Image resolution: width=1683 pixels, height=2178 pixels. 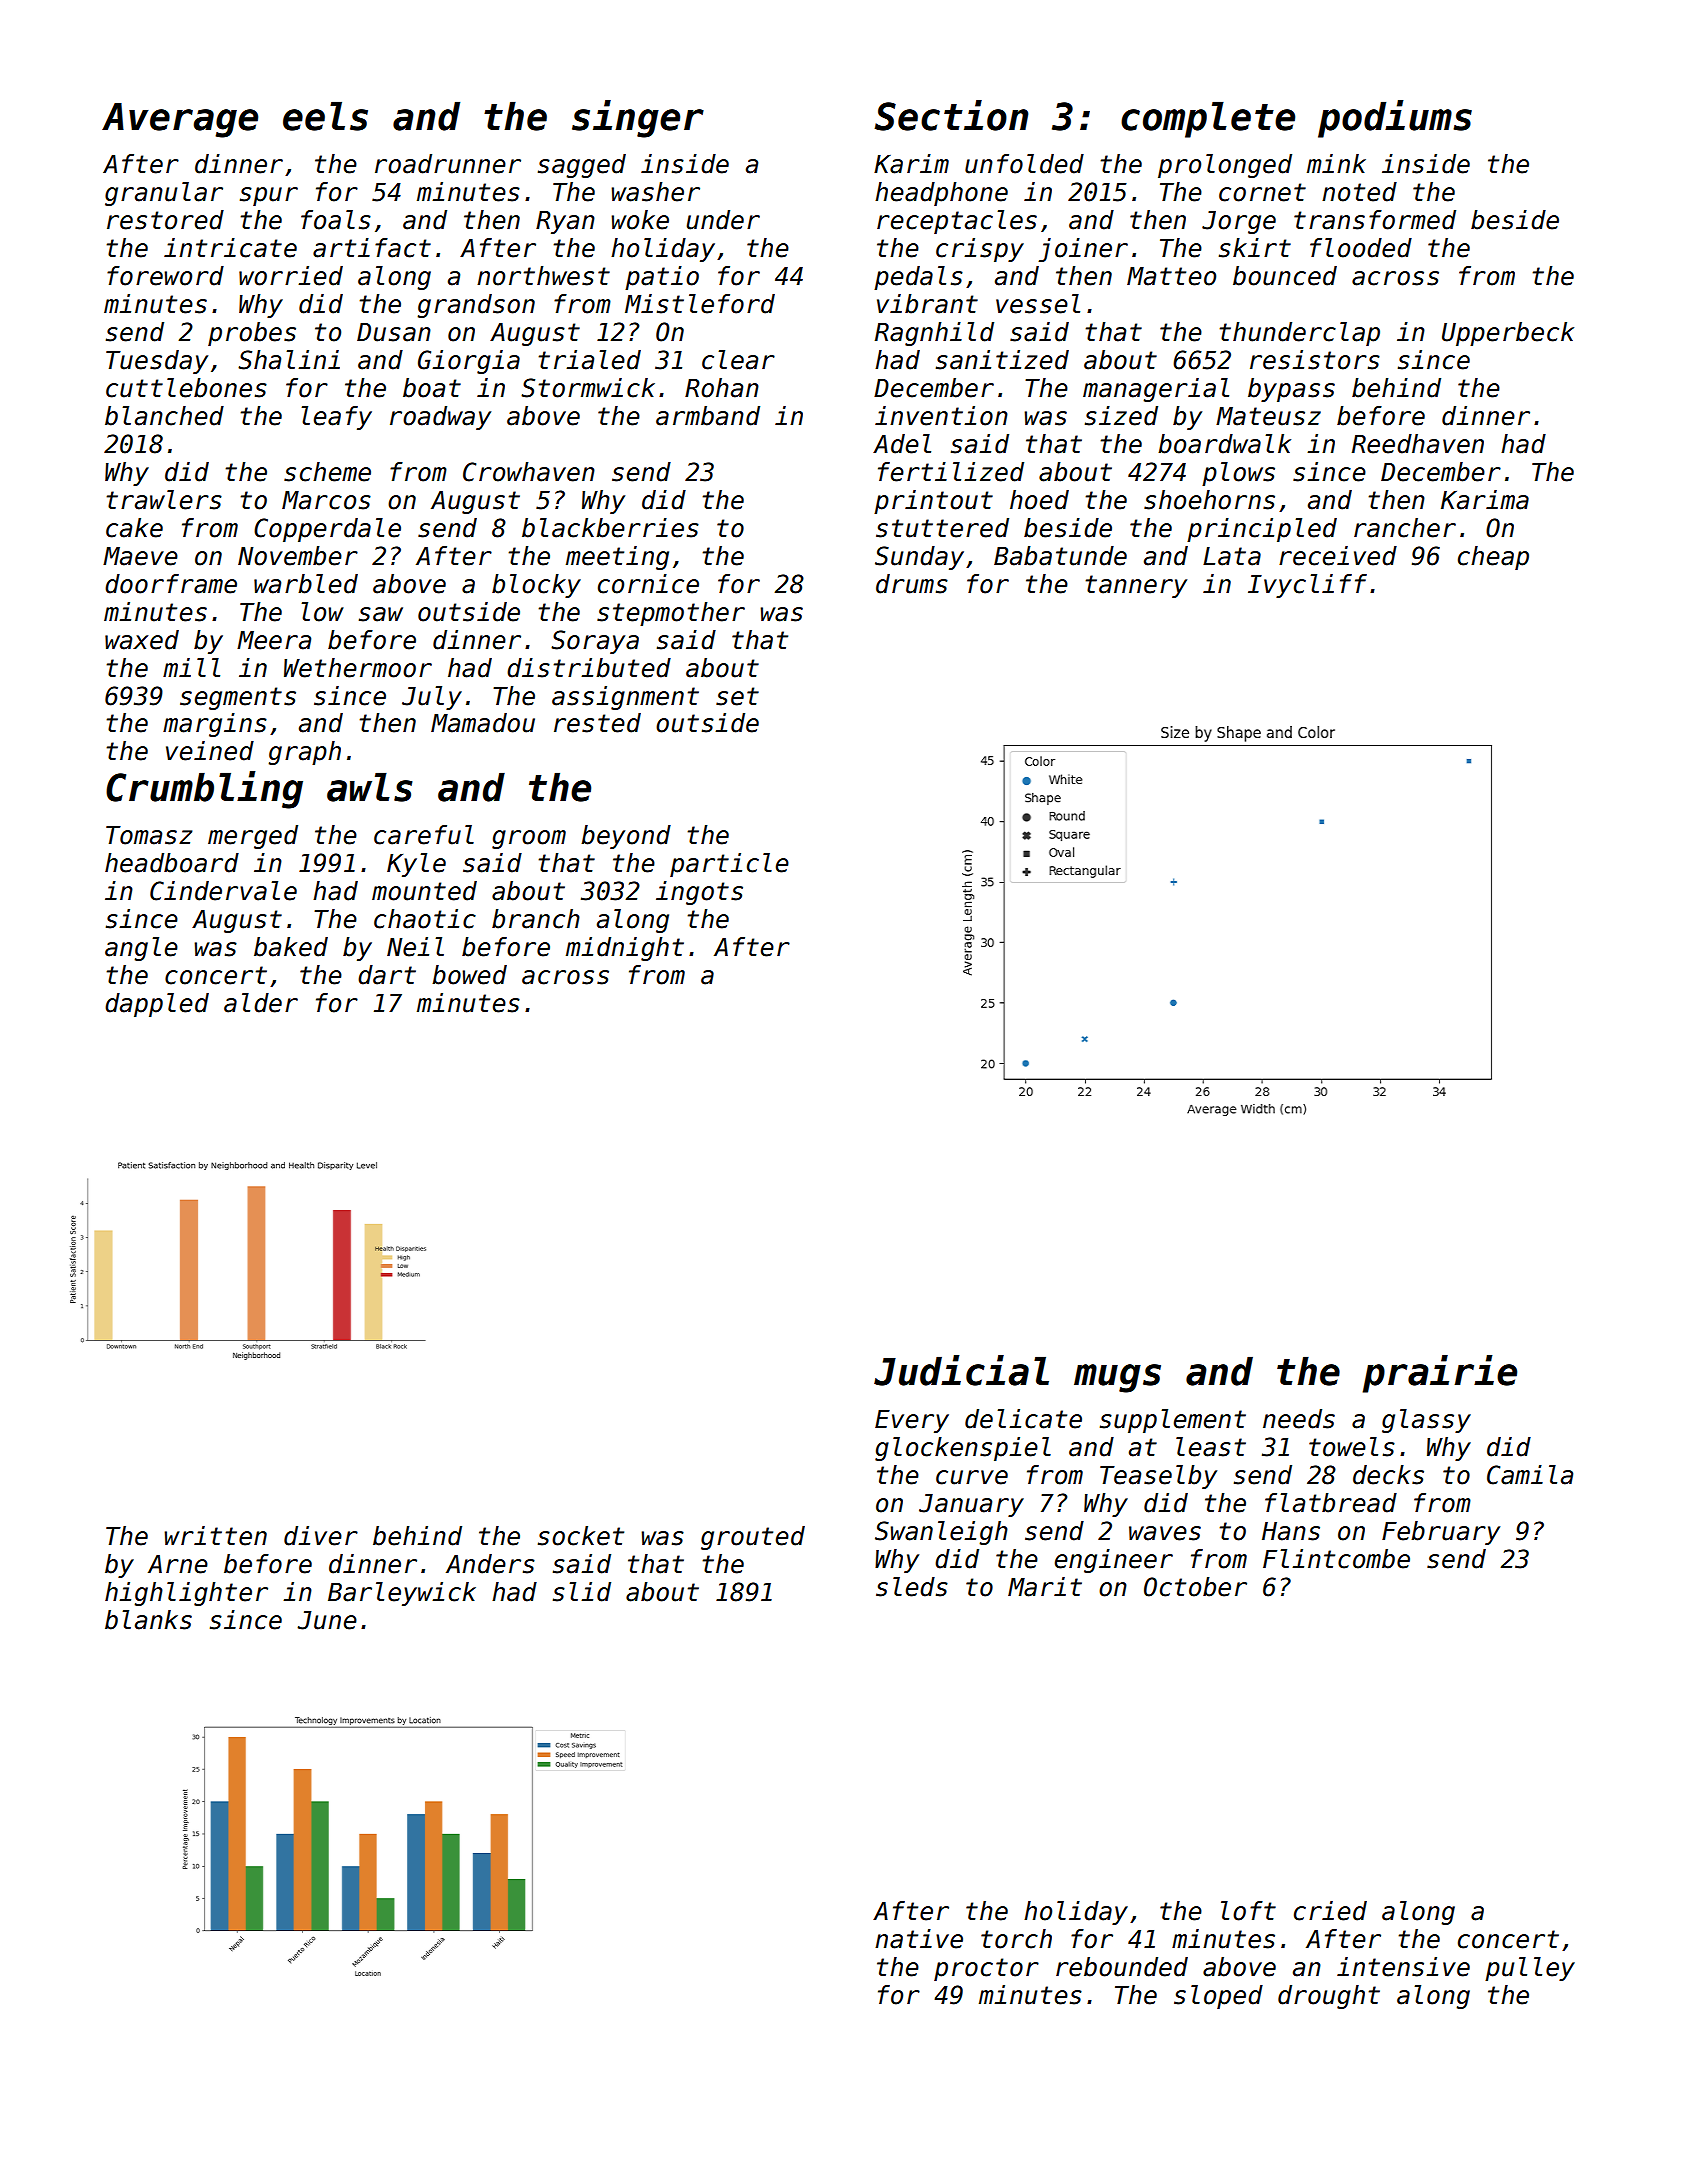 I want to click on native, so click(x=919, y=1939).
